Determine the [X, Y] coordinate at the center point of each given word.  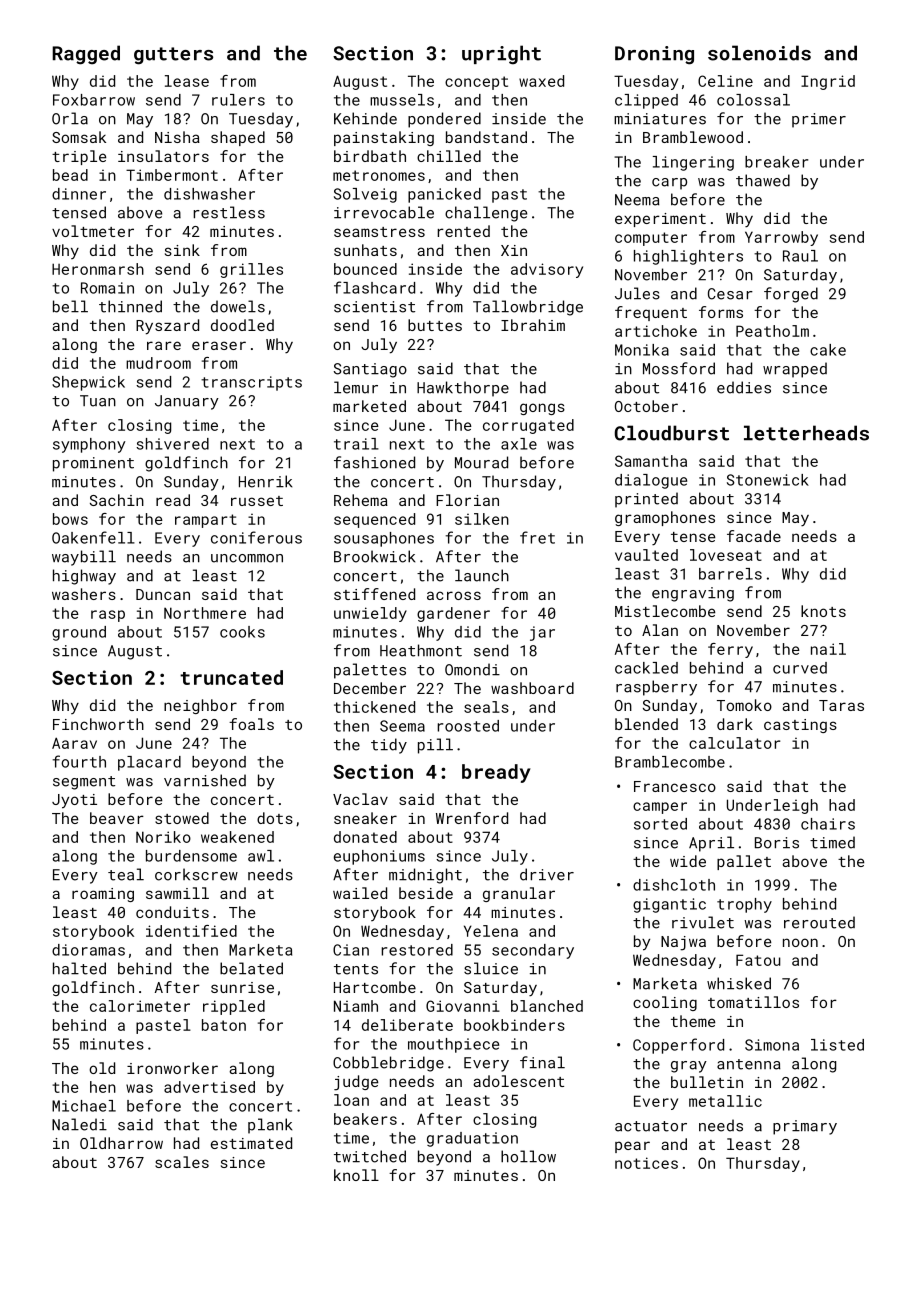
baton [224, 1025]
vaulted [646, 555]
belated [251, 968]
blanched [547, 1006]
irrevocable [384, 212]
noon [800, 942]
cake [828, 350]
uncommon [247, 558]
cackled [646, 668]
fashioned [374, 462]
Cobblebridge [388, 1064]
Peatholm [772, 331]
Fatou [758, 960]
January [187, 402]
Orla [70, 118]
